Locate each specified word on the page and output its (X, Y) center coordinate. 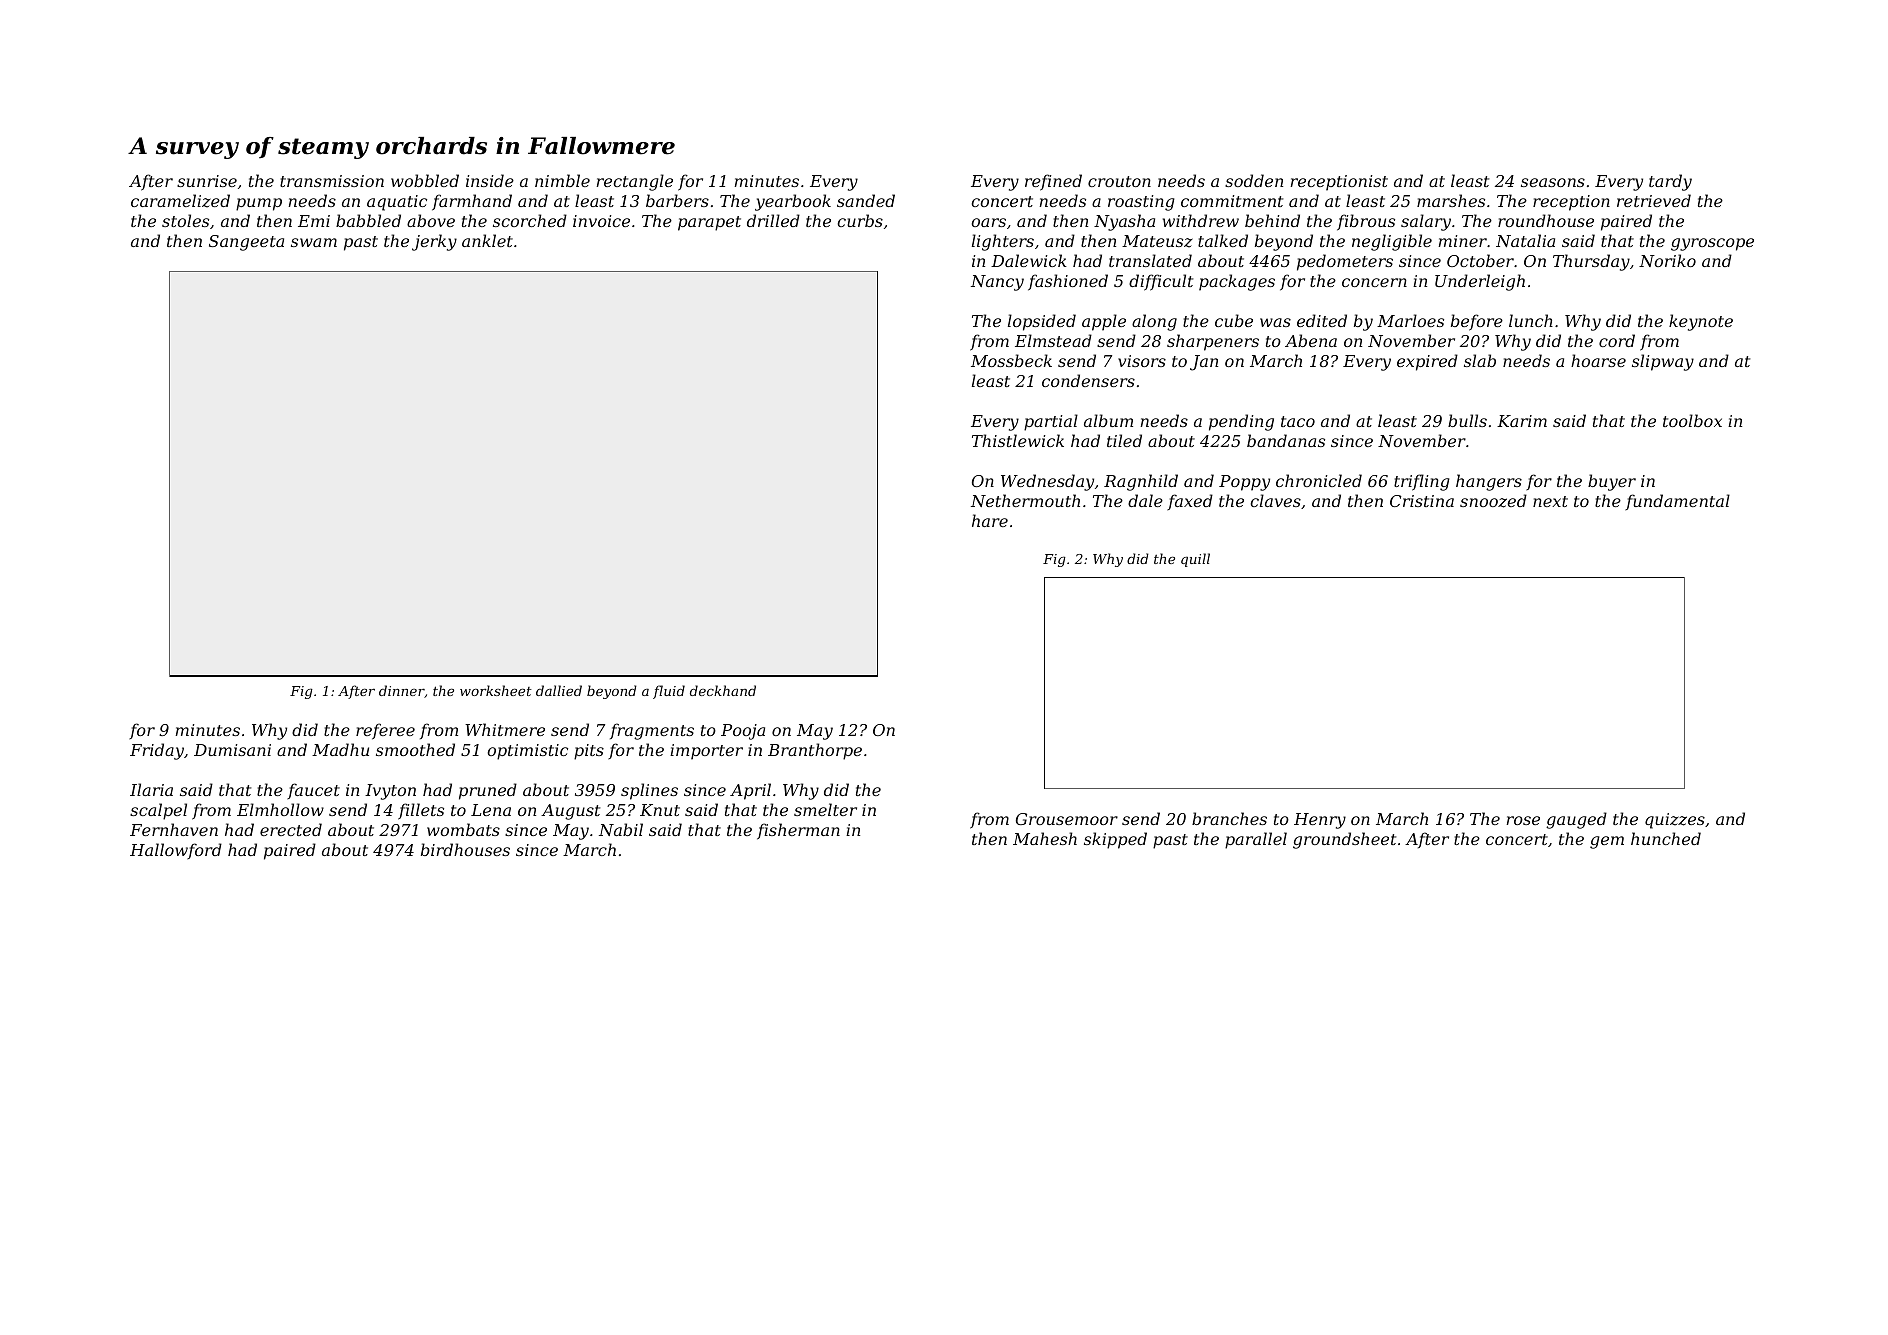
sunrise (207, 181)
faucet (313, 791)
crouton (1119, 181)
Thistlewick (1018, 440)
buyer (1612, 482)
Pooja (743, 732)
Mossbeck (1011, 360)
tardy (1670, 182)
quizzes (1675, 821)
